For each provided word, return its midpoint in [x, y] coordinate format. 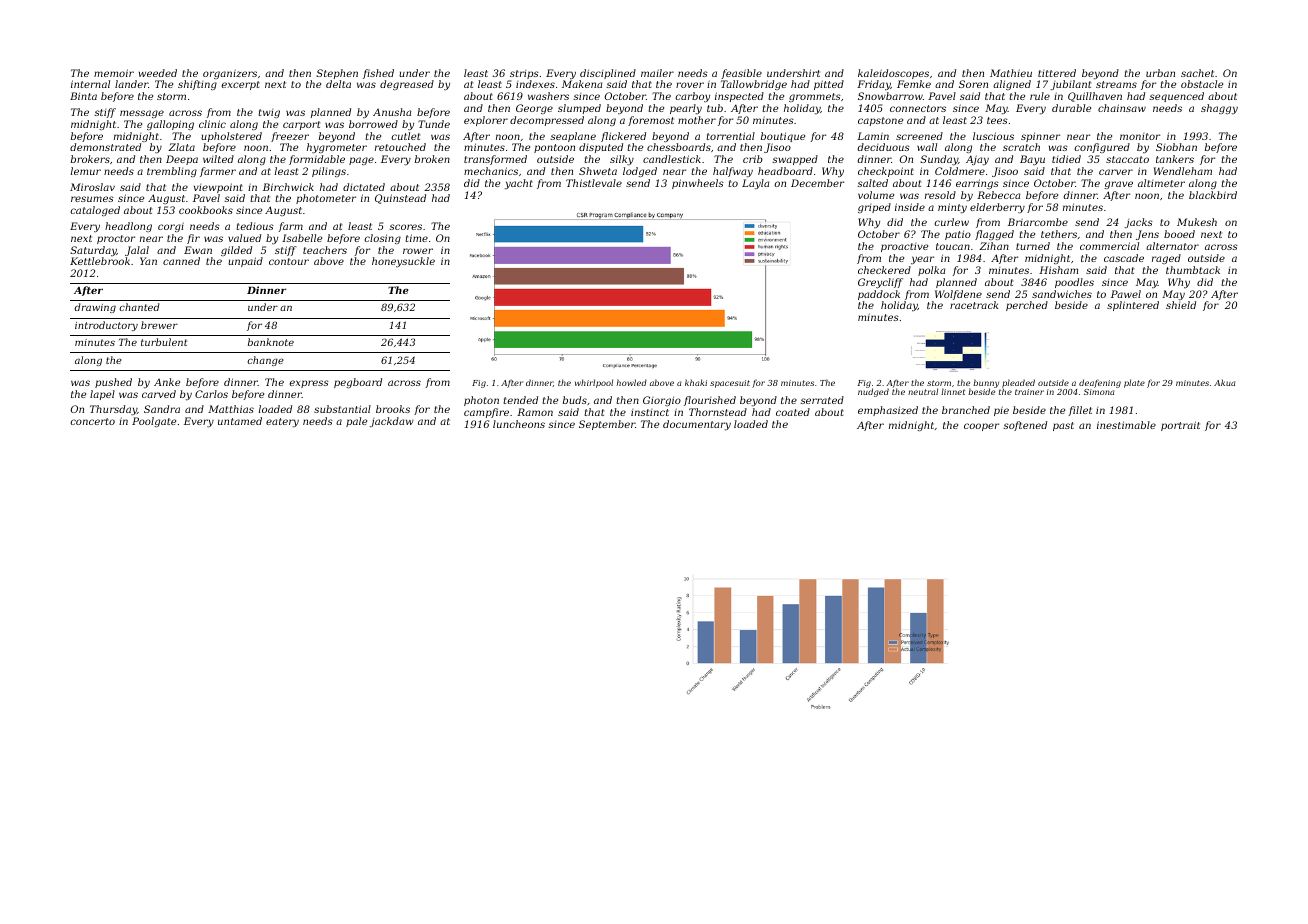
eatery [282, 422]
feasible [742, 74]
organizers [230, 74]
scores [405, 227]
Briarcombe [1038, 222]
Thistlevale [594, 183]
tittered [1057, 73]
